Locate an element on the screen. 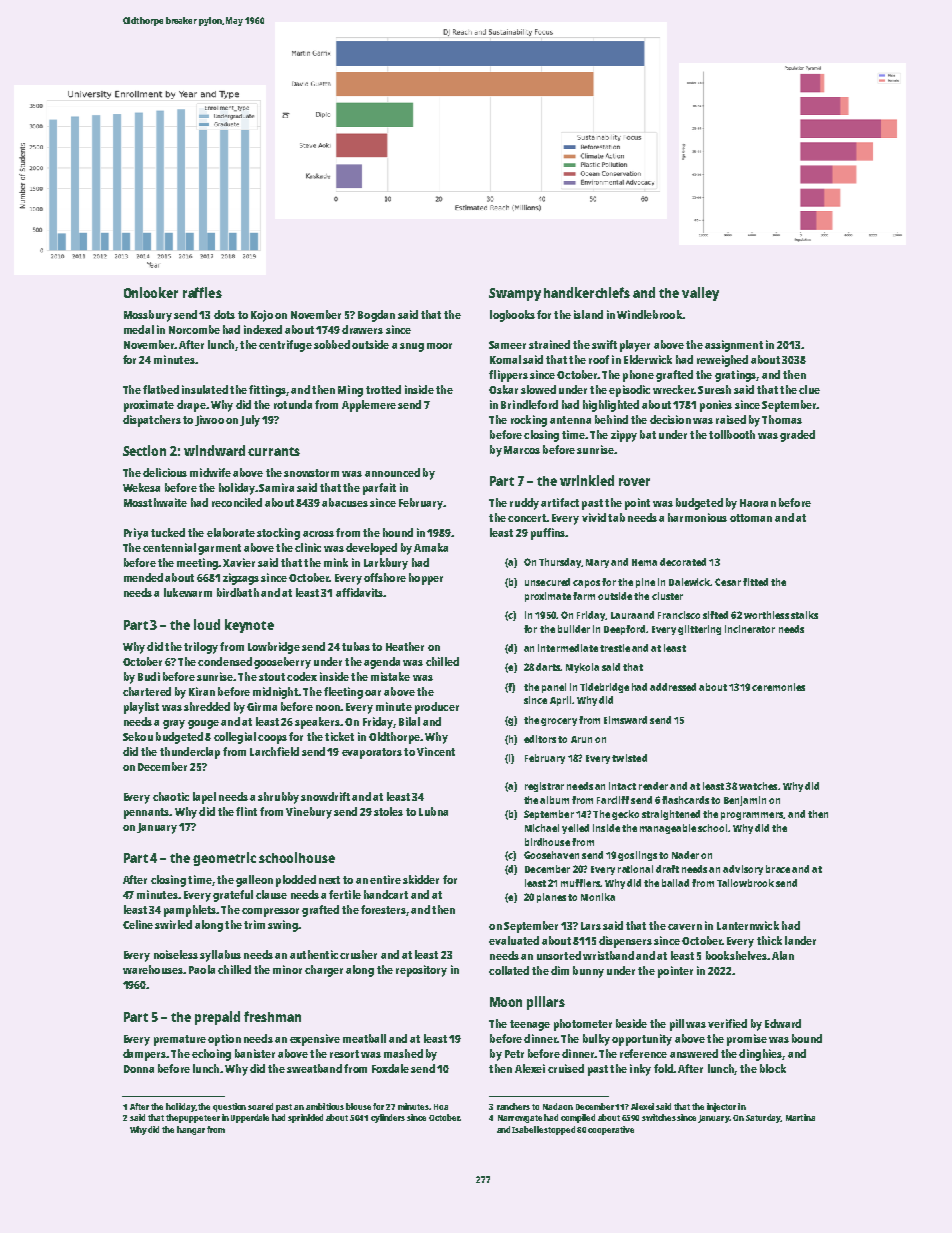 This screenshot has width=952, height=1233. warehouses is located at coordinates (153, 969).
